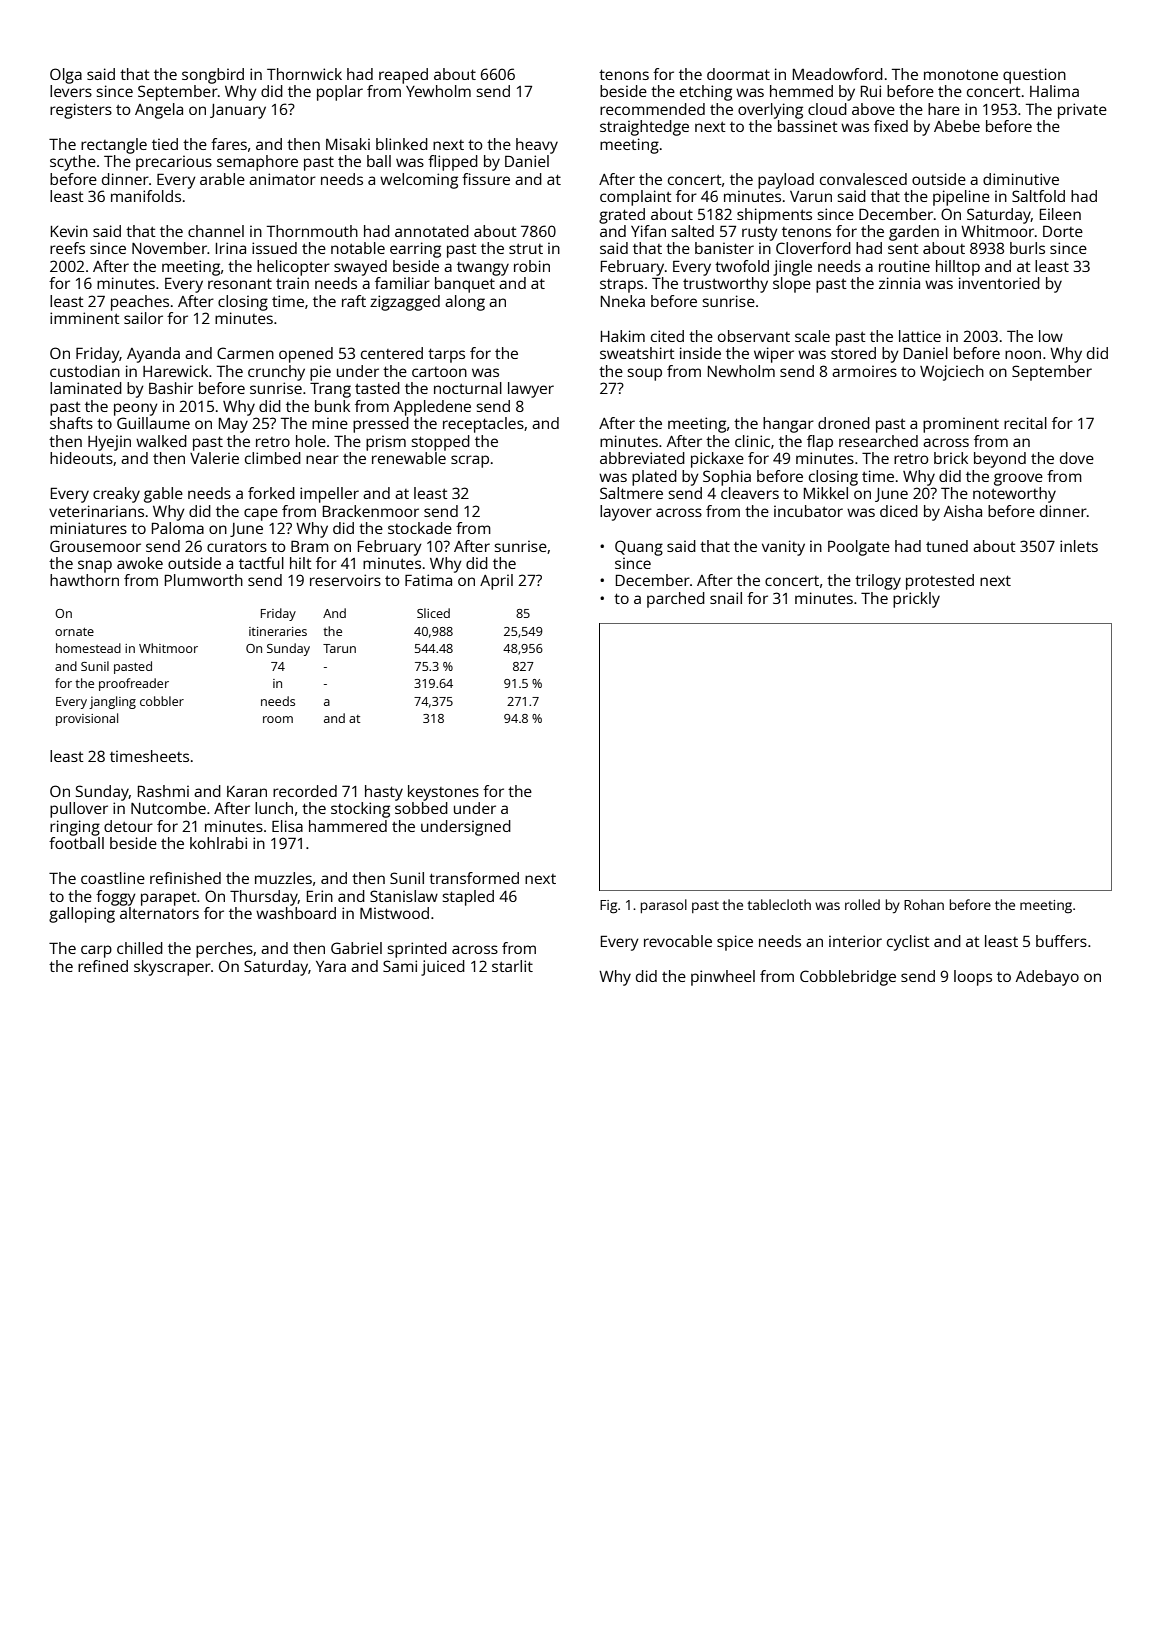 This screenshot has height=1642, width=1161. Describe the element at coordinates (645, 374) in the screenshot. I see `soup` at that location.
